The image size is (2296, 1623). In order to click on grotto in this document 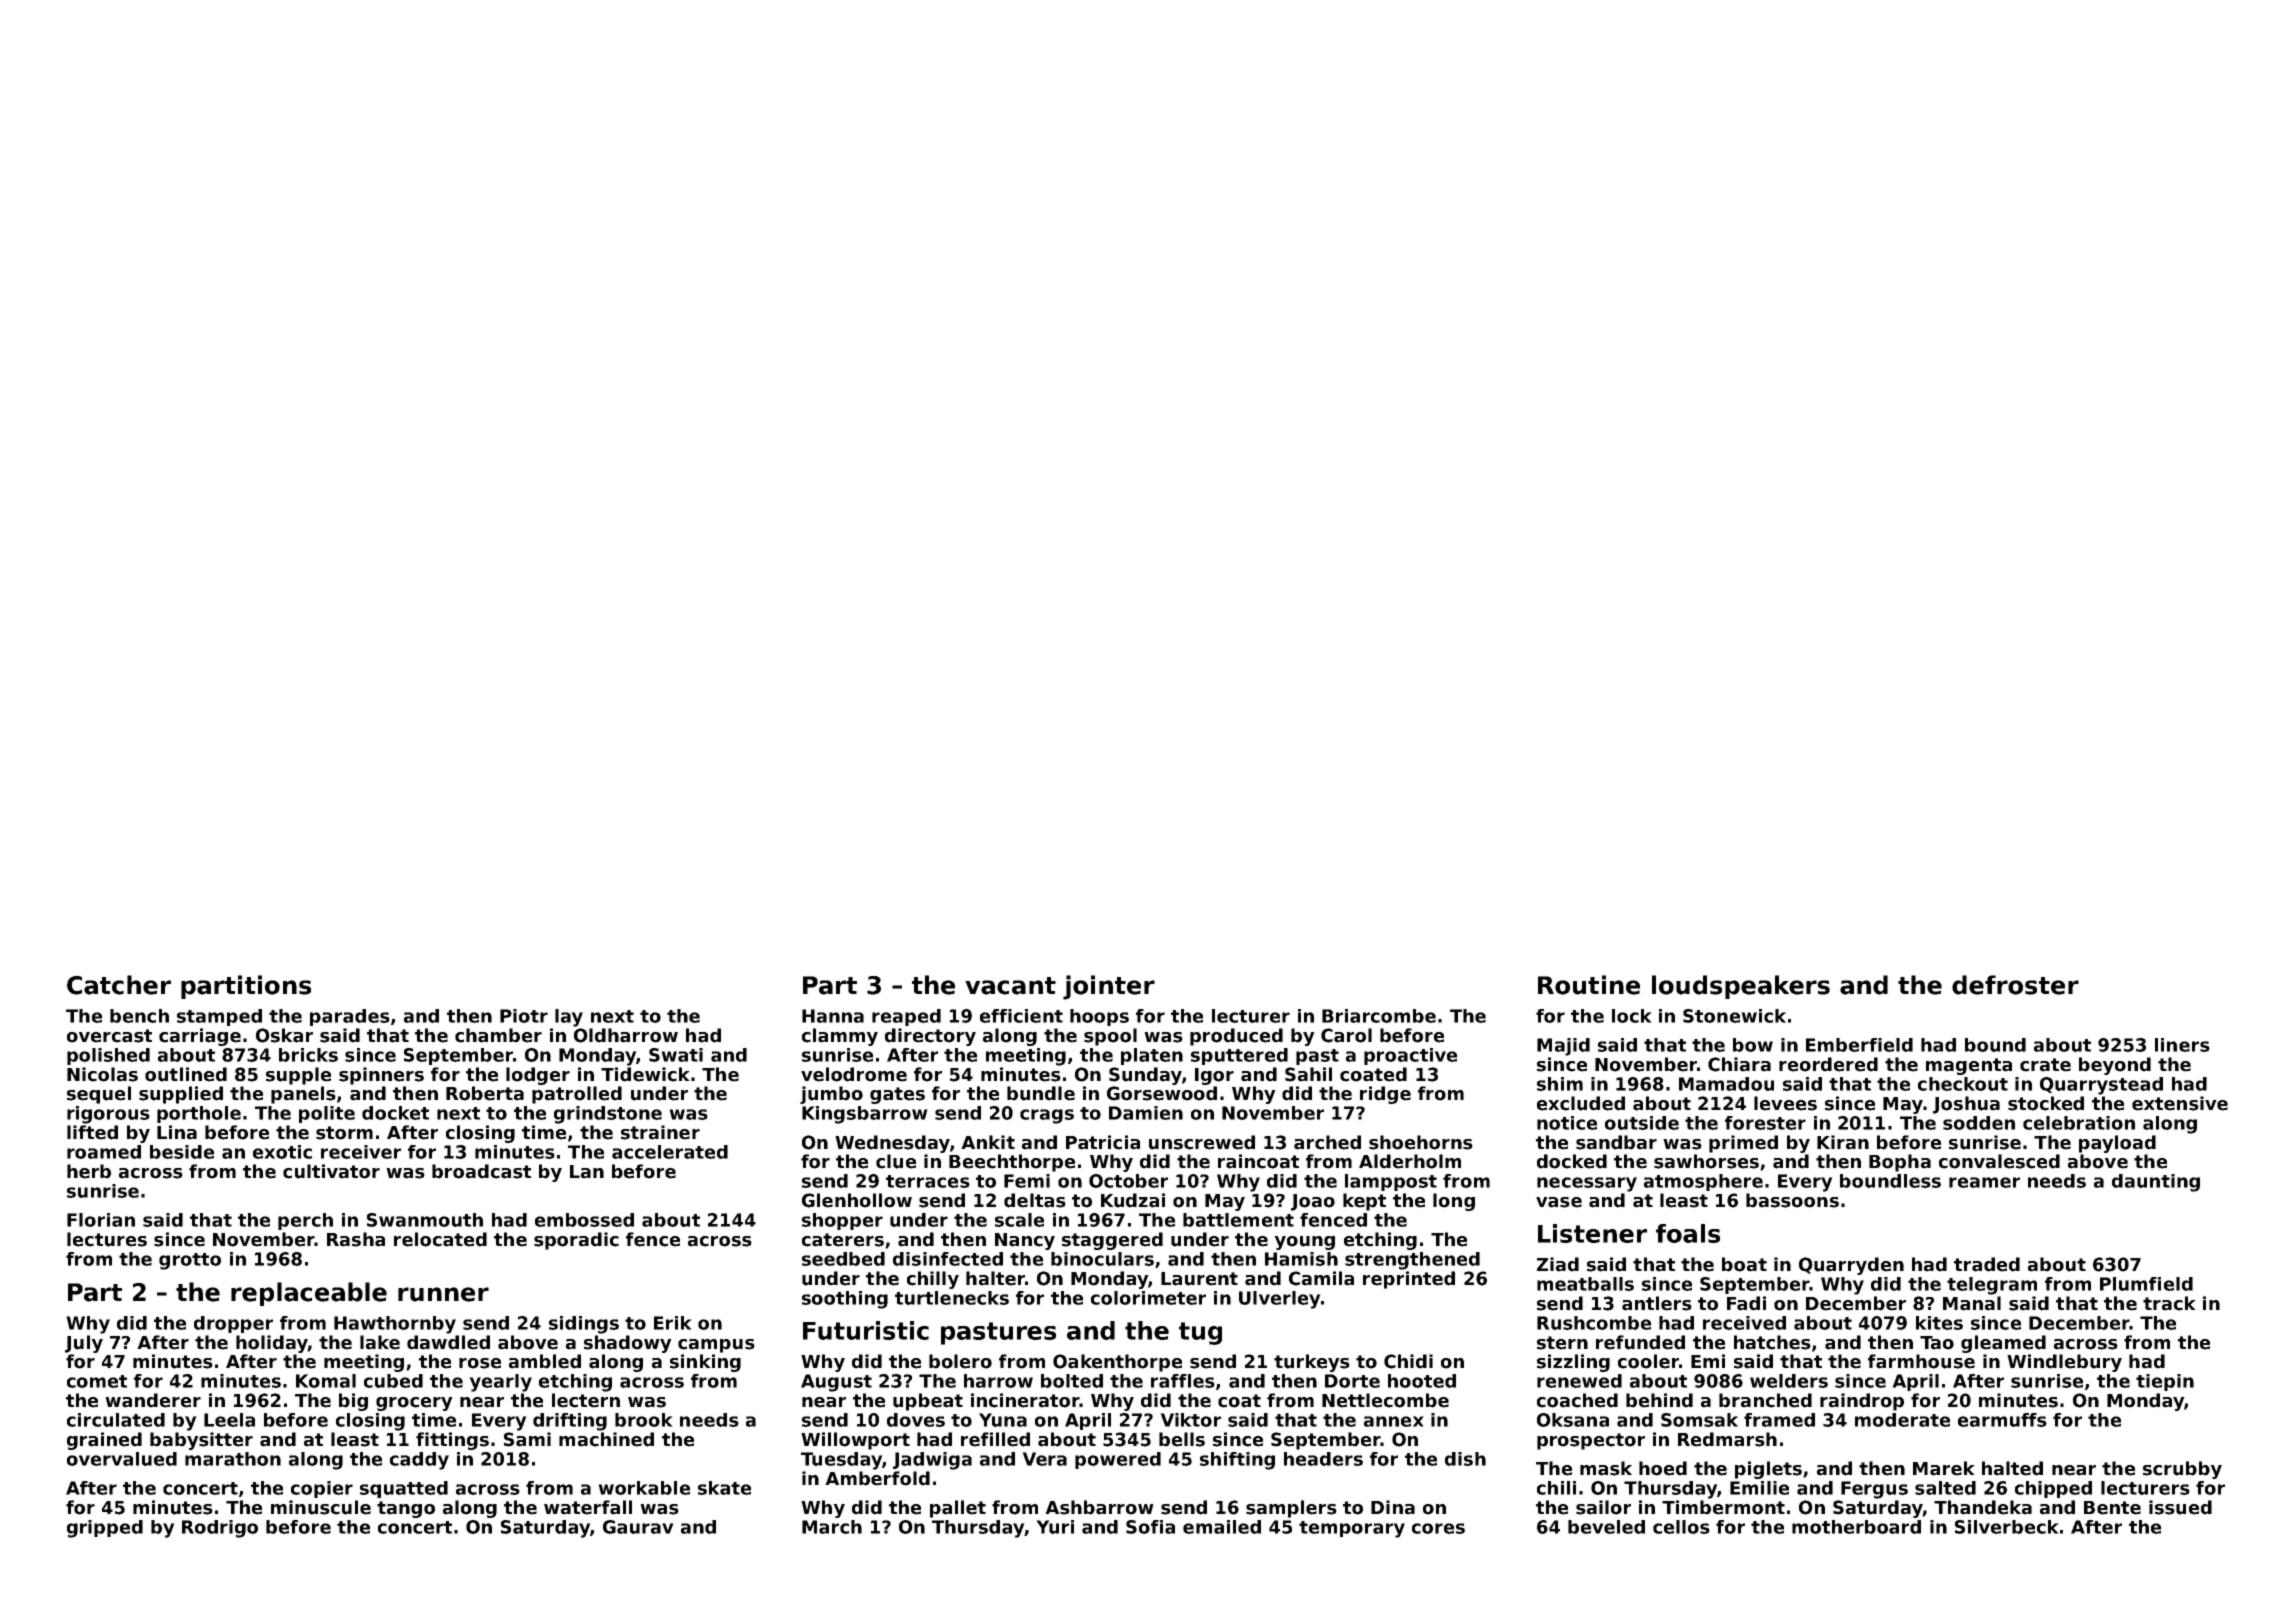, I will do `click(190, 1261)`.
